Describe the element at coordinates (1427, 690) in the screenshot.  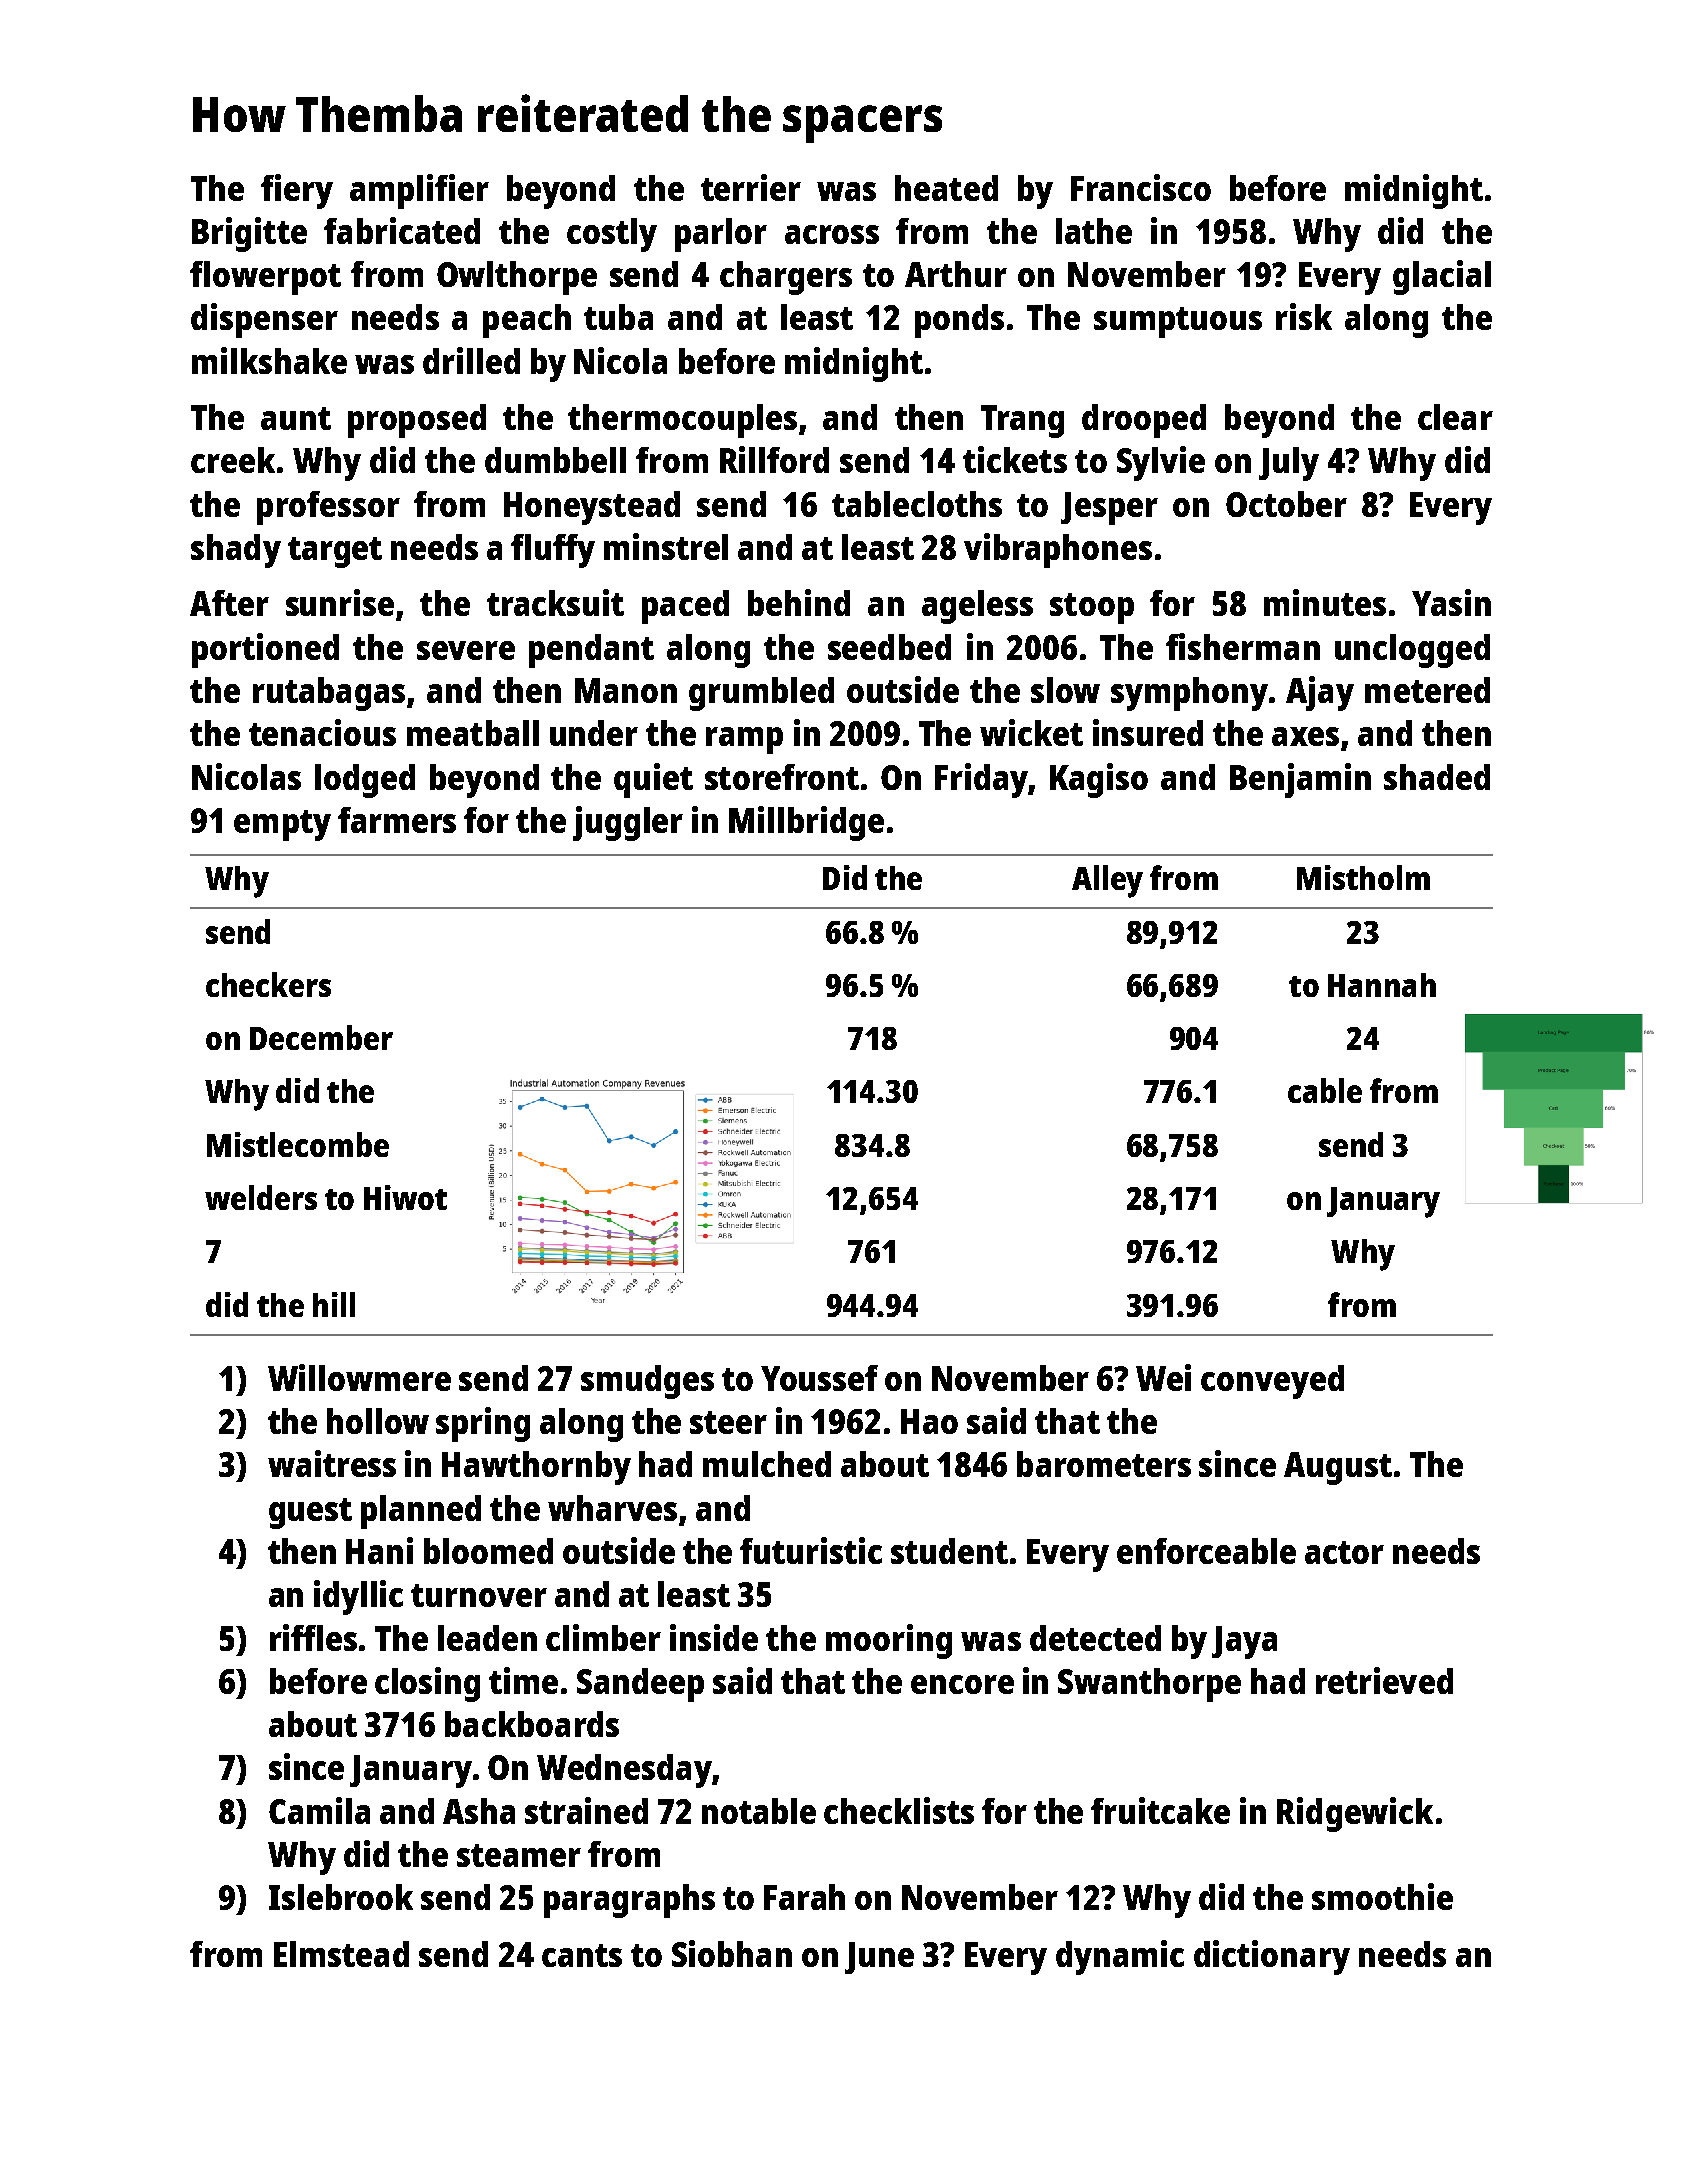
I see `metered` at that location.
